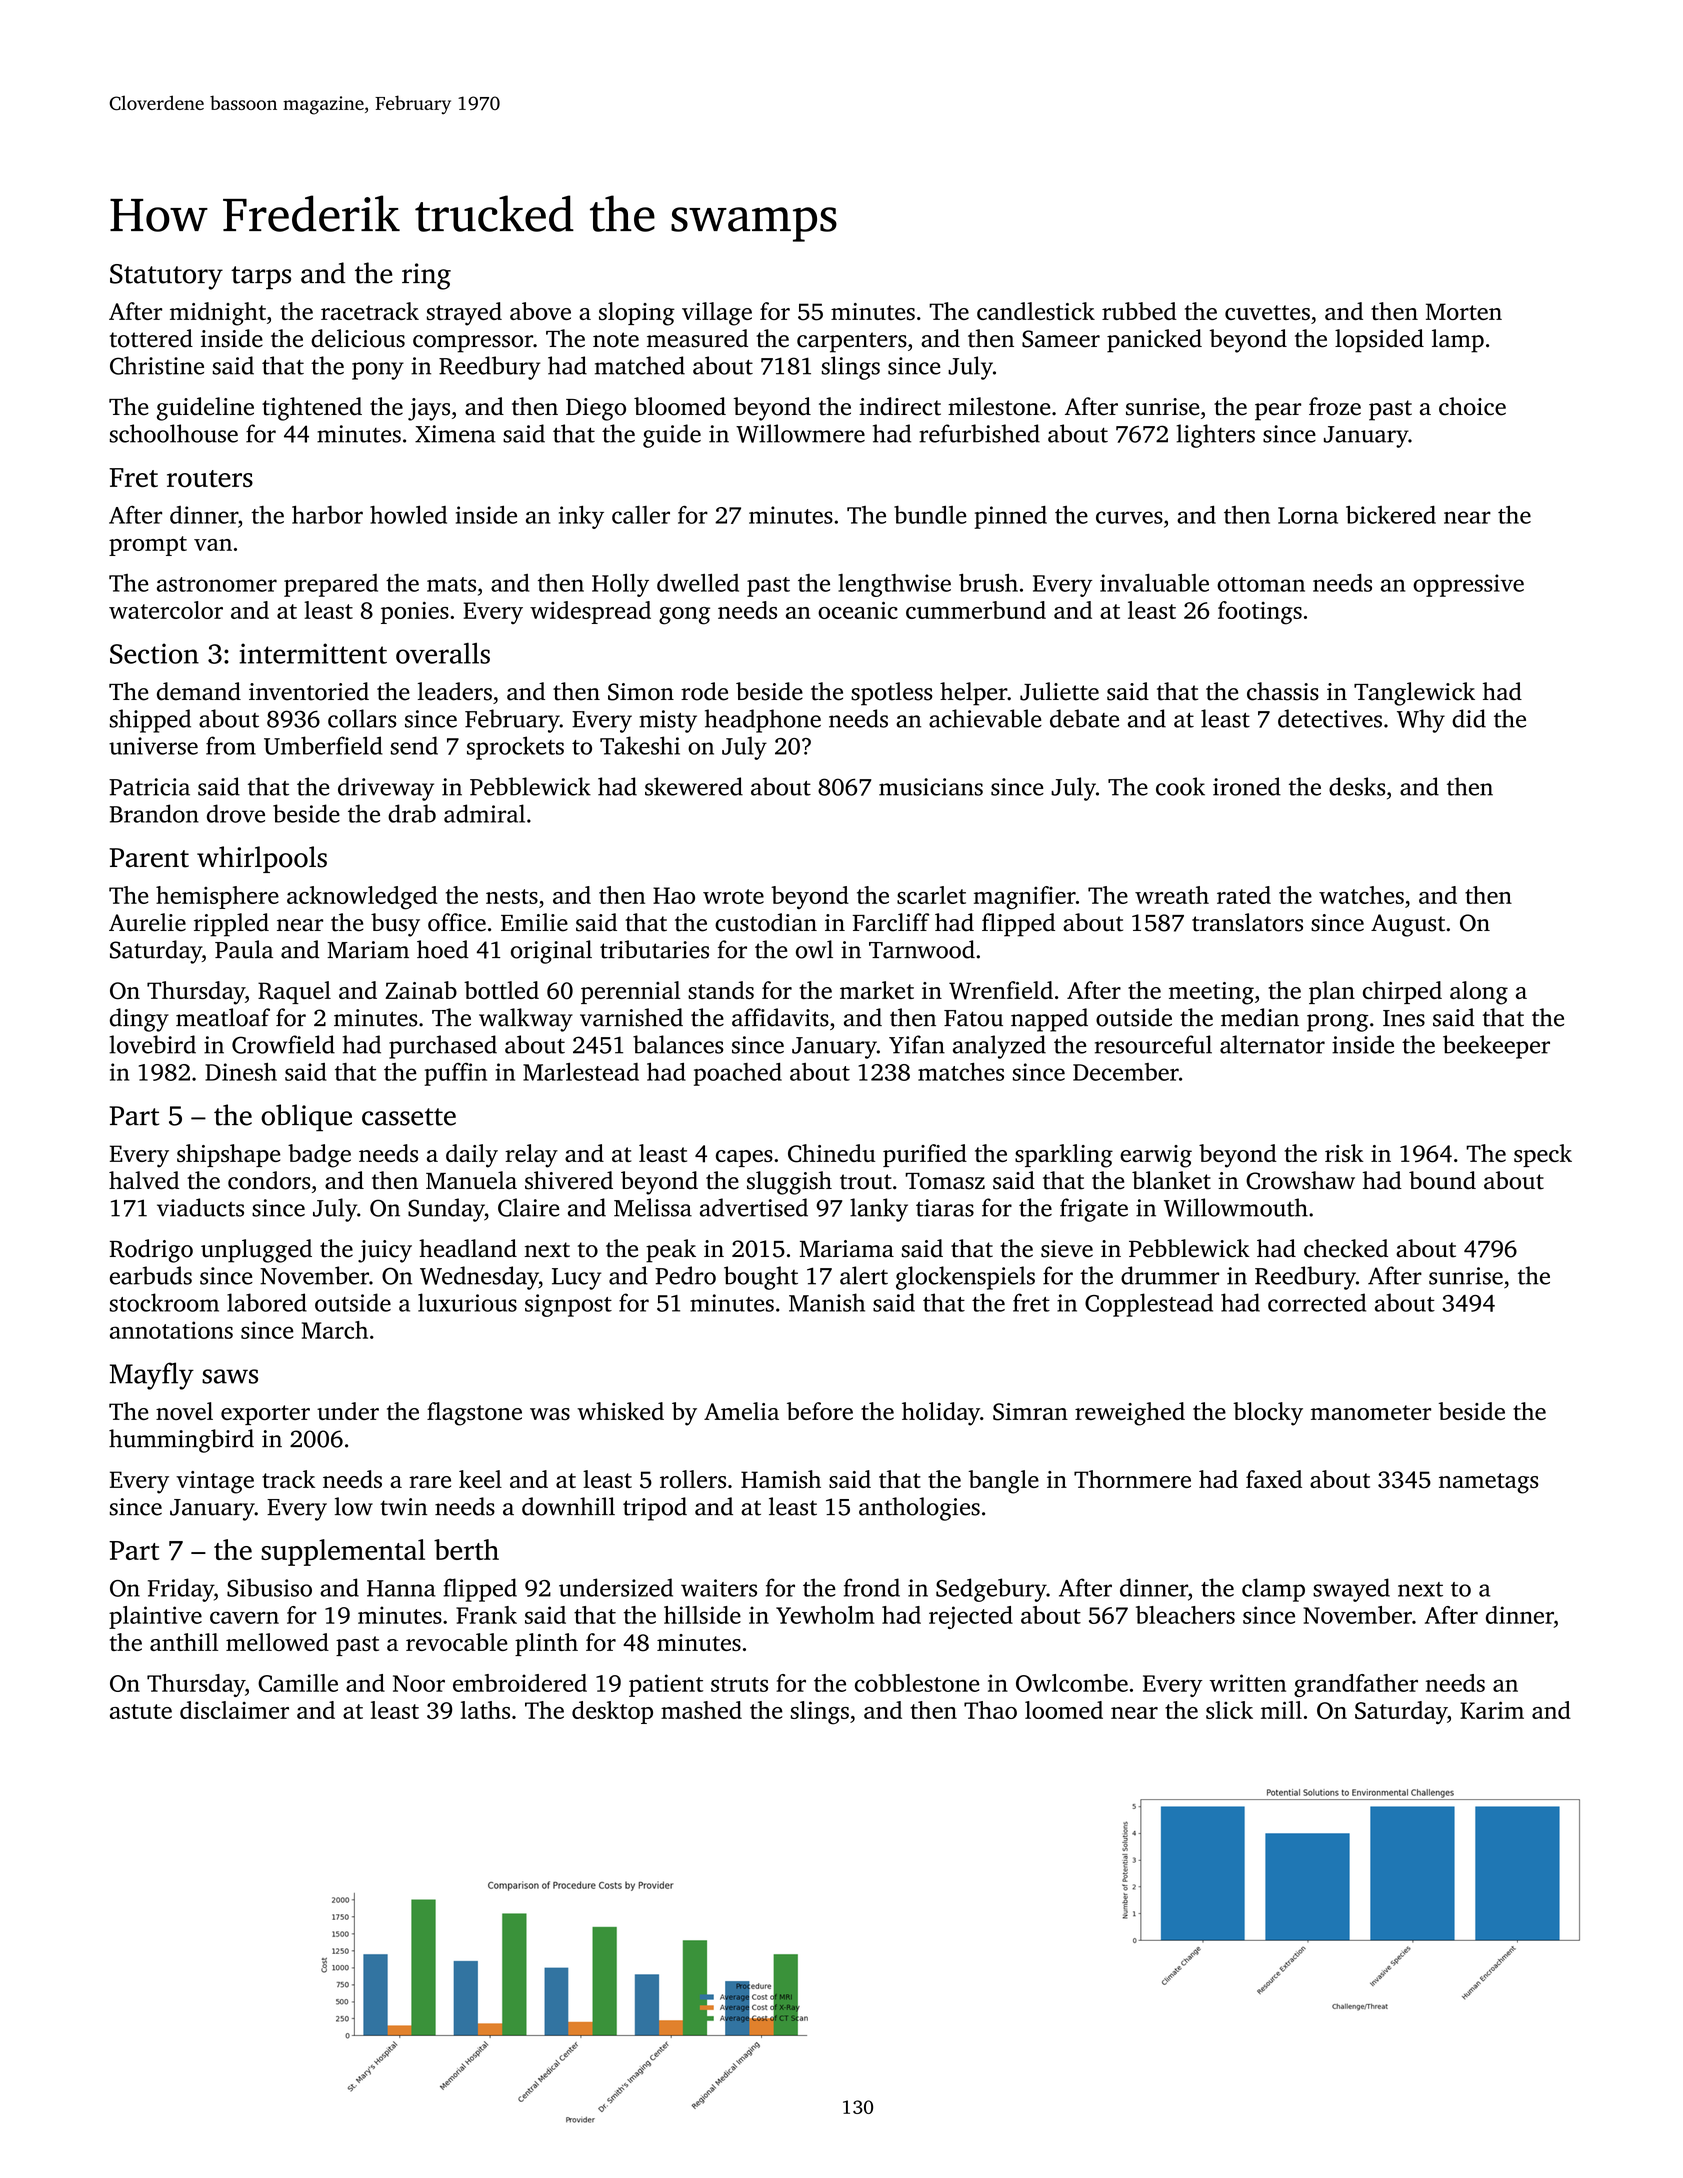 The width and height of the page is (1683, 2178). I want to click on rode, so click(704, 691).
